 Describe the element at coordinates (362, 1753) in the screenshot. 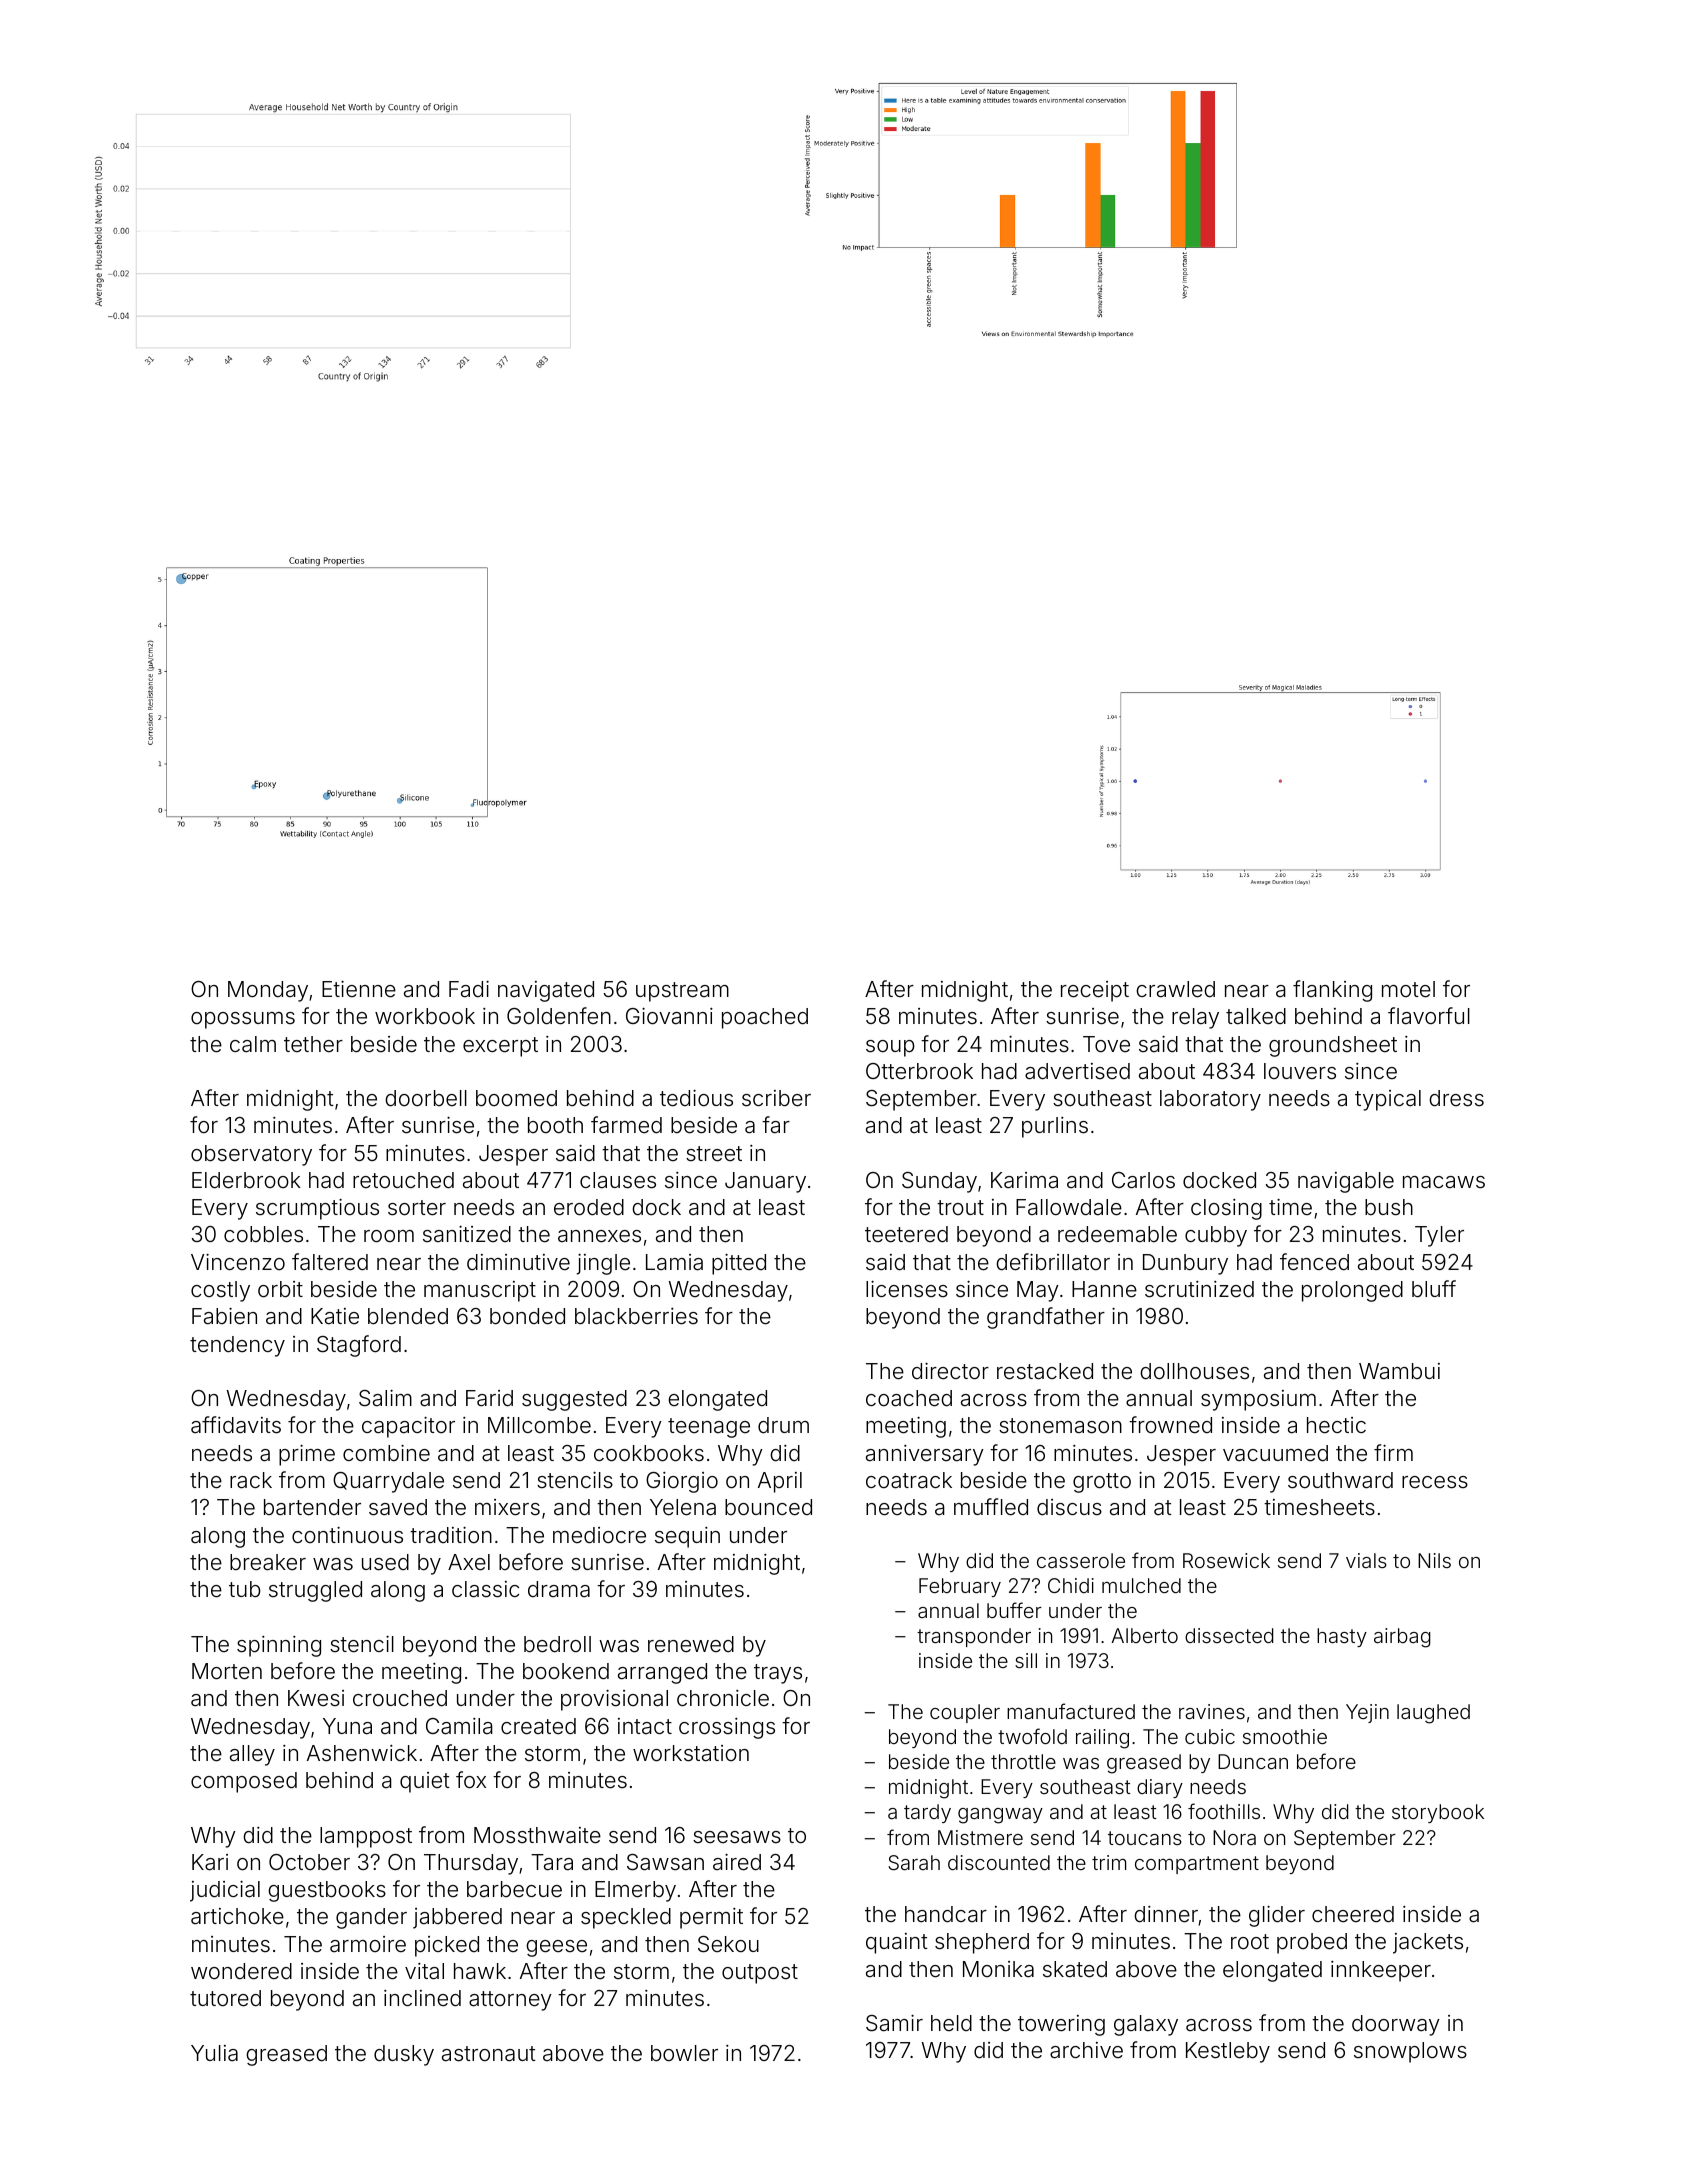

I see `Ashenwick` at that location.
